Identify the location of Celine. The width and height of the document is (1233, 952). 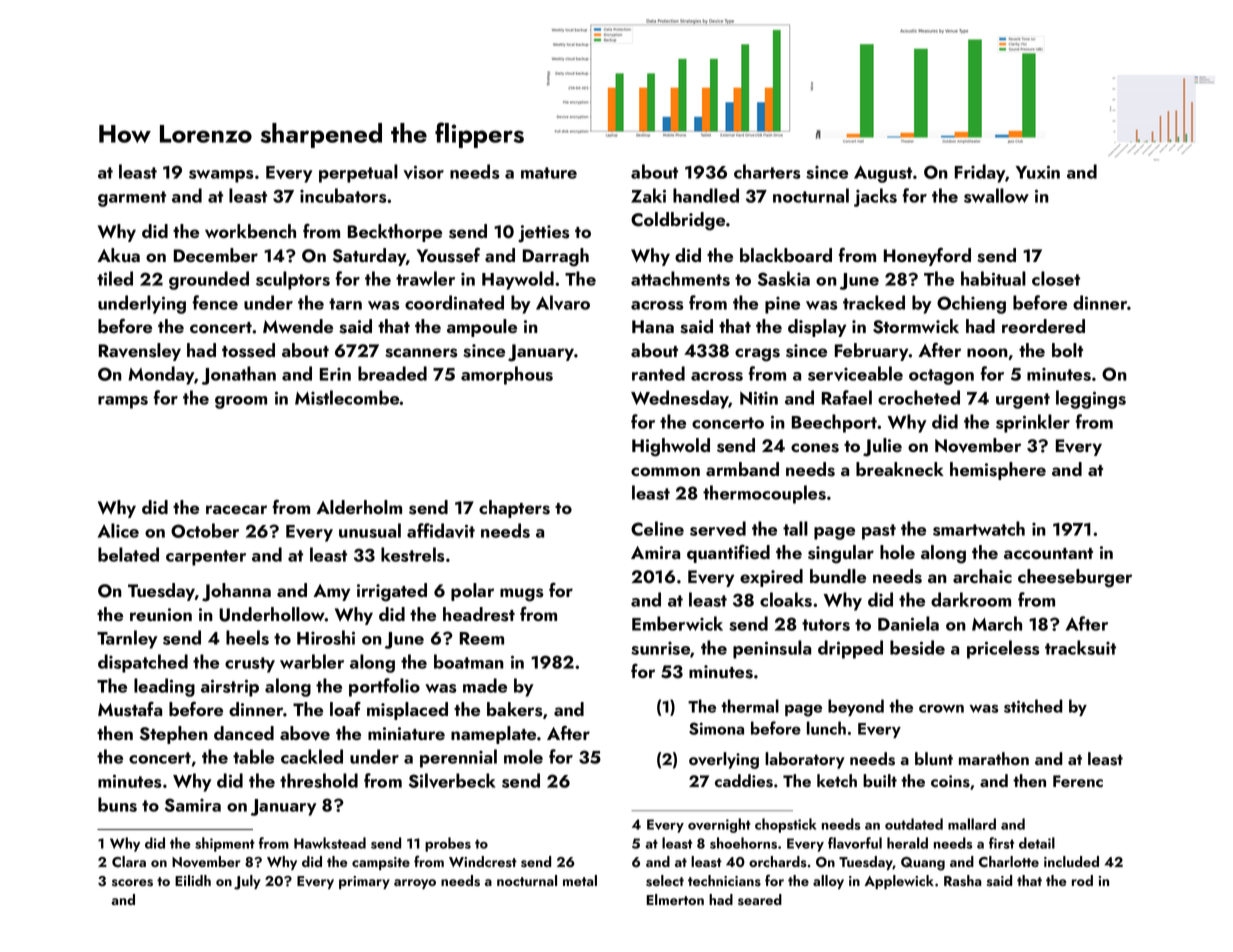
(657, 528).
